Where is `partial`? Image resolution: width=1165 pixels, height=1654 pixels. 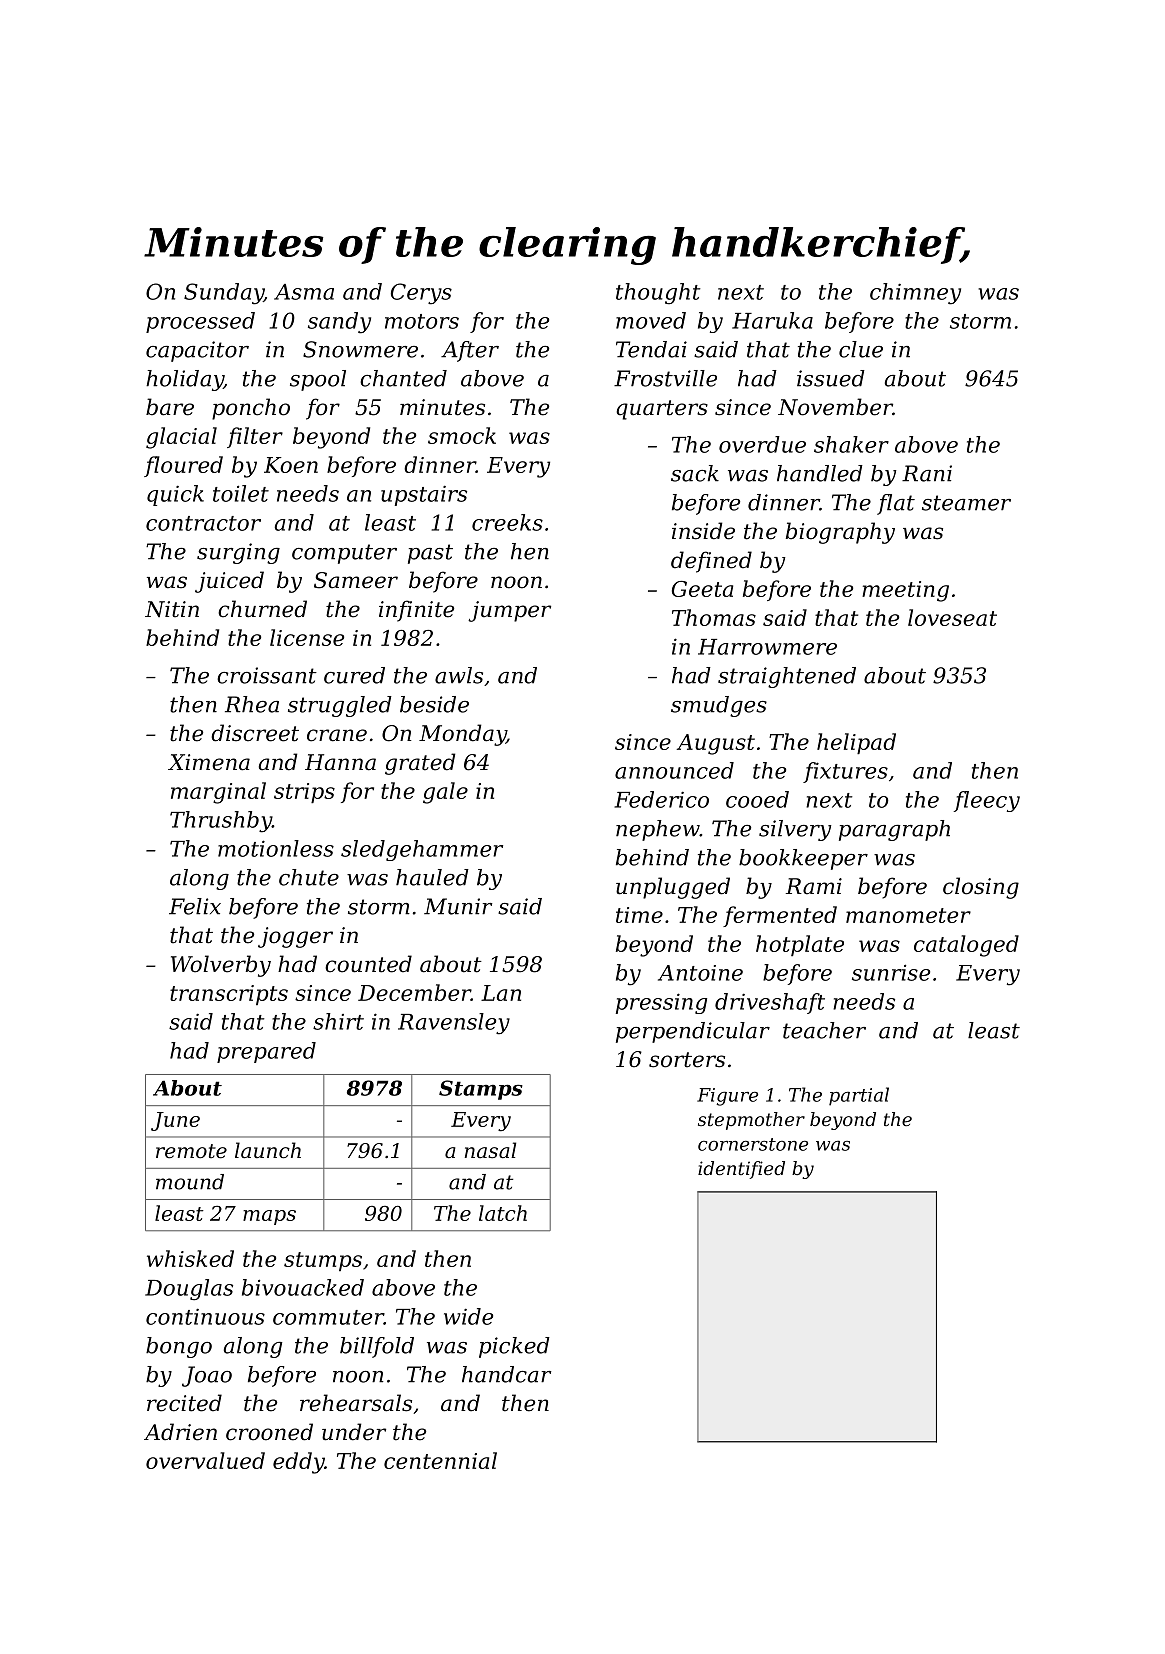 partial is located at coordinates (859, 1096).
